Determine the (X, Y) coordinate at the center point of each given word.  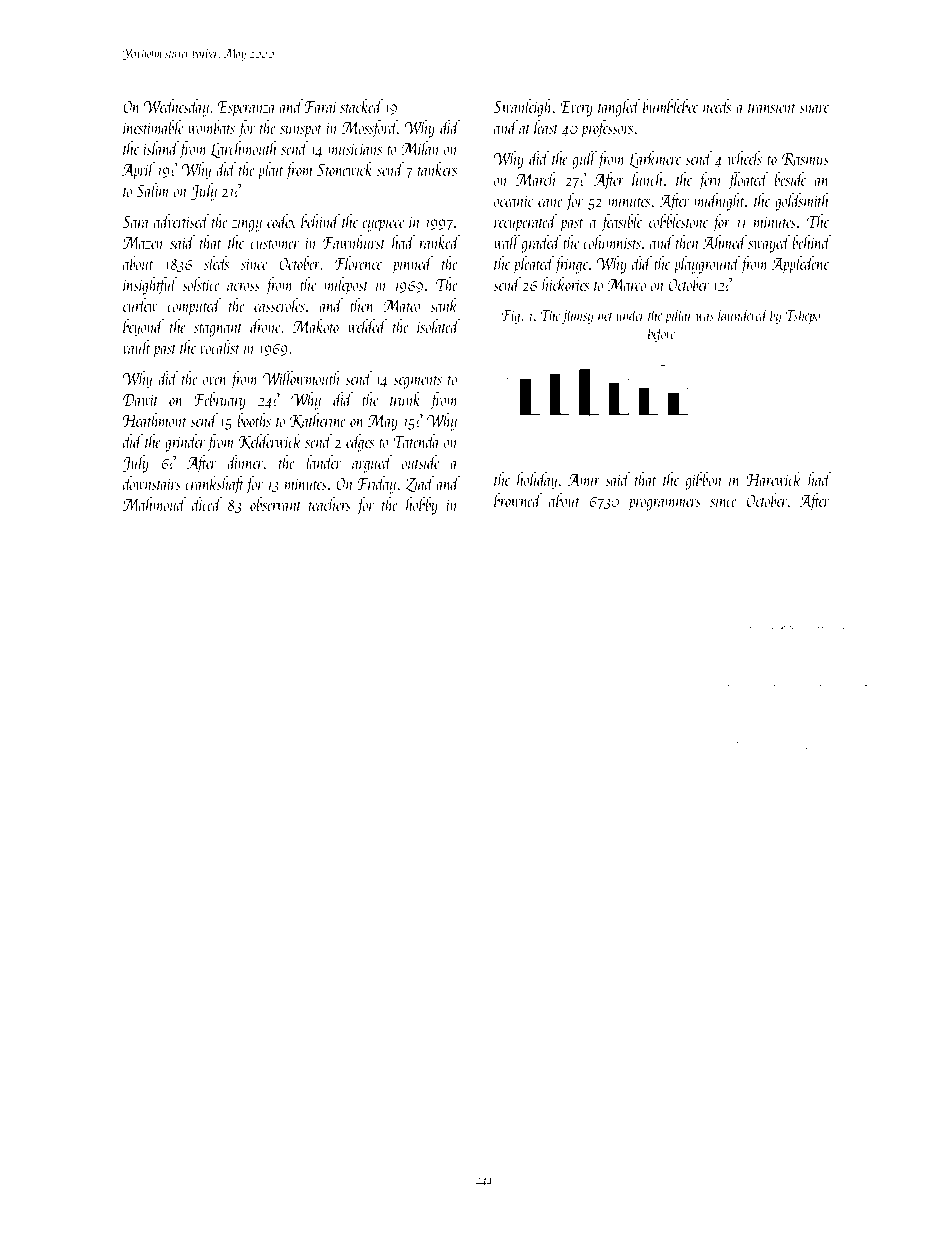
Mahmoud (155, 504)
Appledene (800, 265)
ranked (439, 242)
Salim (153, 190)
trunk (405, 399)
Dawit (140, 399)
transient (772, 107)
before (661, 334)
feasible (621, 223)
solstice (201, 284)
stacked (361, 106)
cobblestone (678, 221)
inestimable (153, 127)
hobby (422, 506)
